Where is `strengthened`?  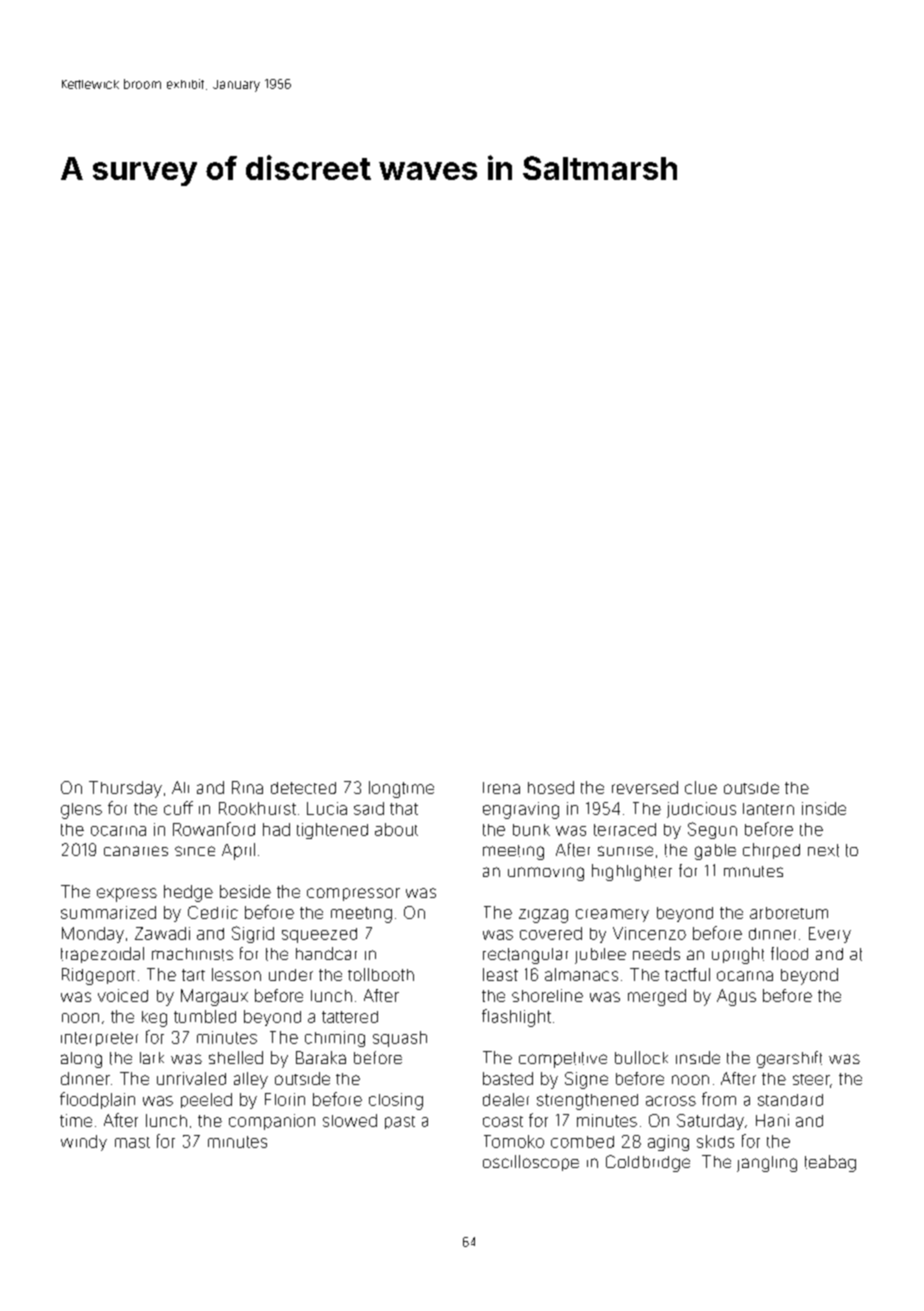 strengthened is located at coordinates (587, 1102).
